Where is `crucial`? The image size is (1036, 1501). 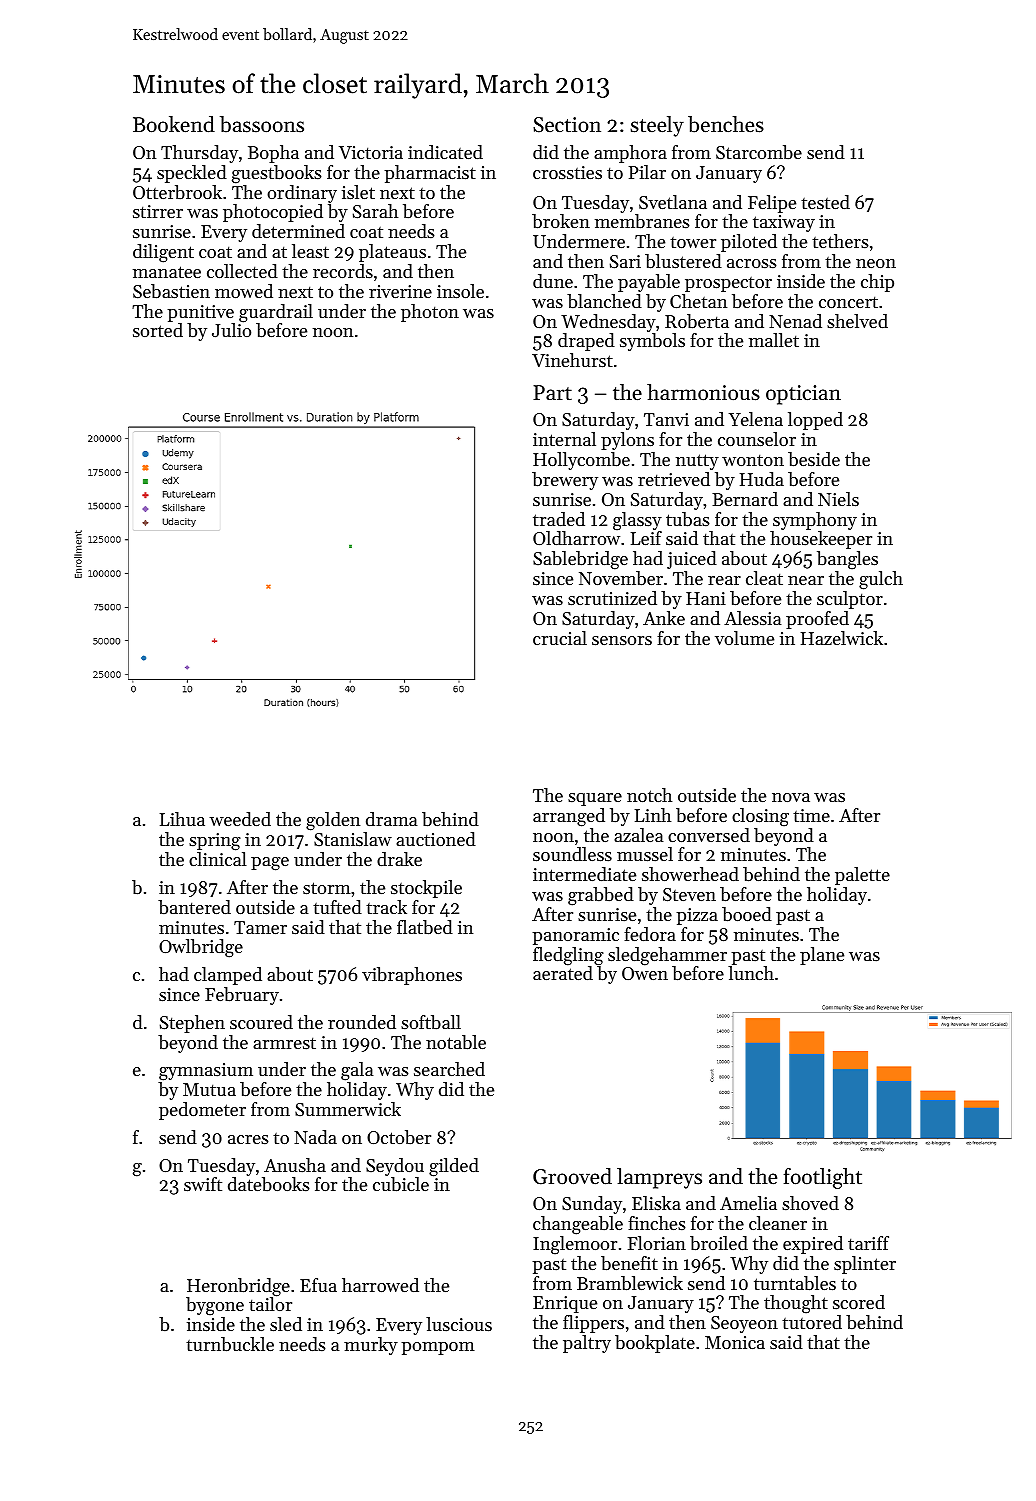
crucial is located at coordinates (560, 638).
